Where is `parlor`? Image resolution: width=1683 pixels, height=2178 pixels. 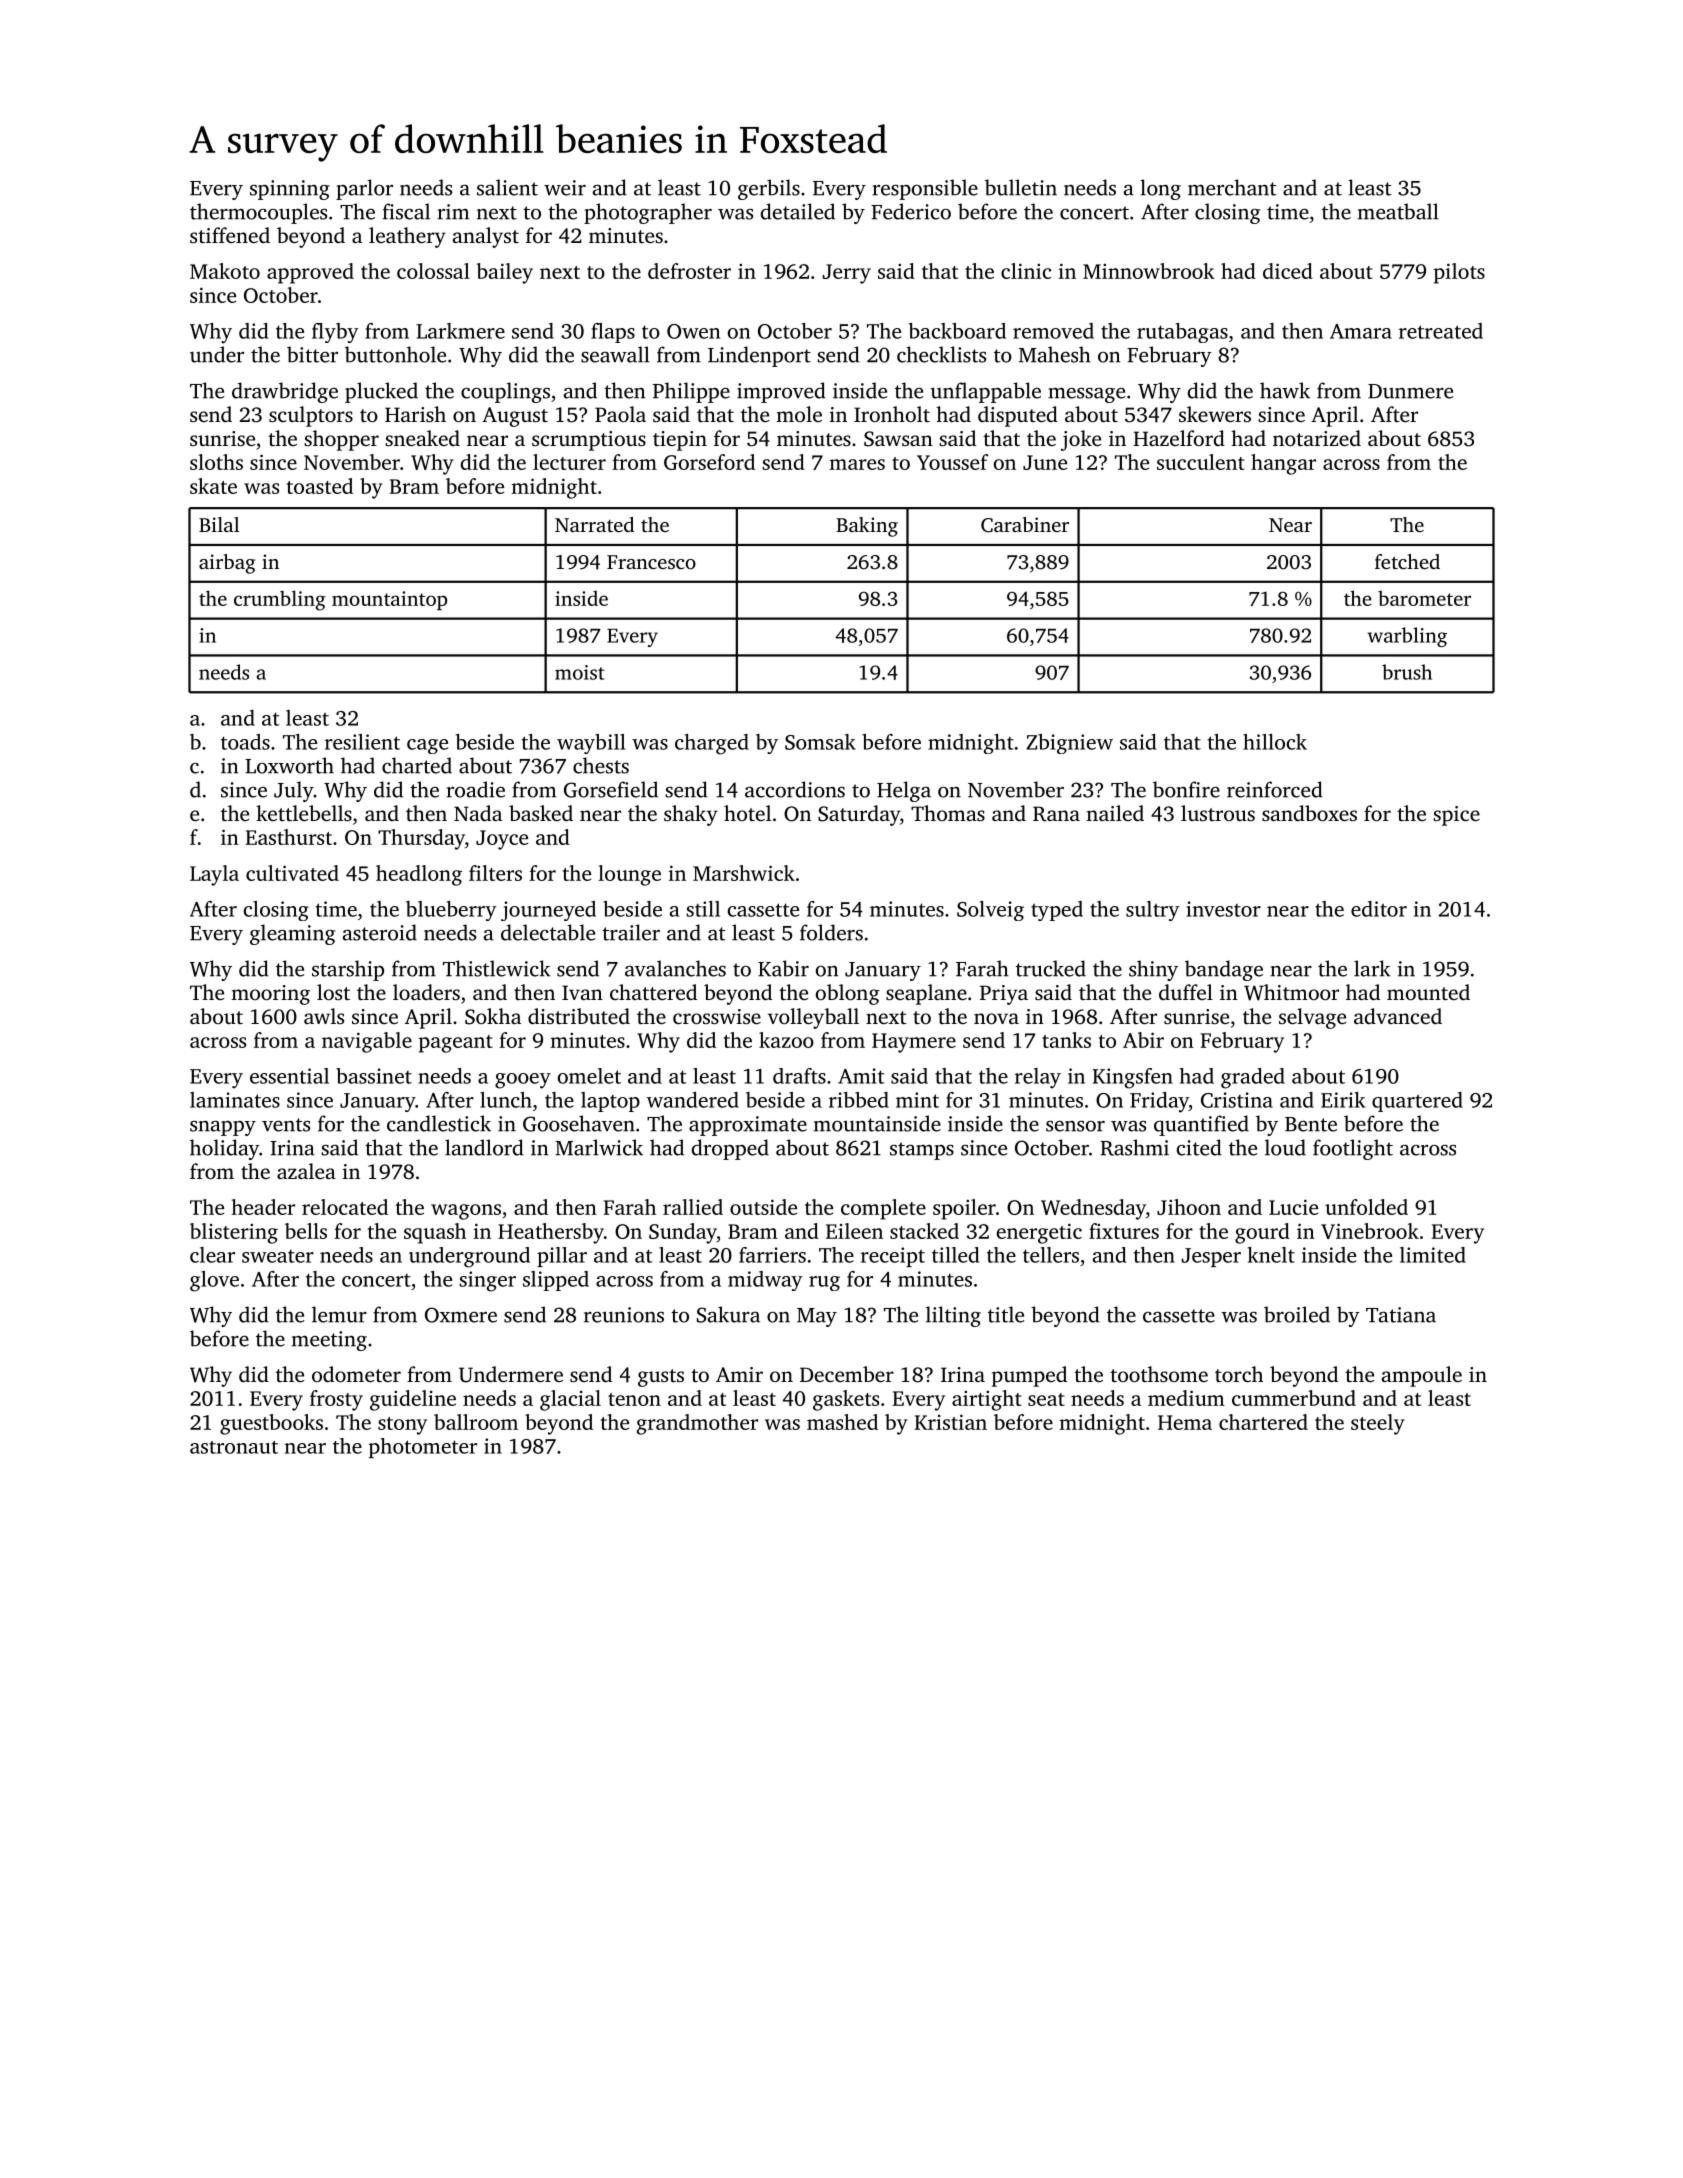 parlor is located at coordinates (364, 189).
